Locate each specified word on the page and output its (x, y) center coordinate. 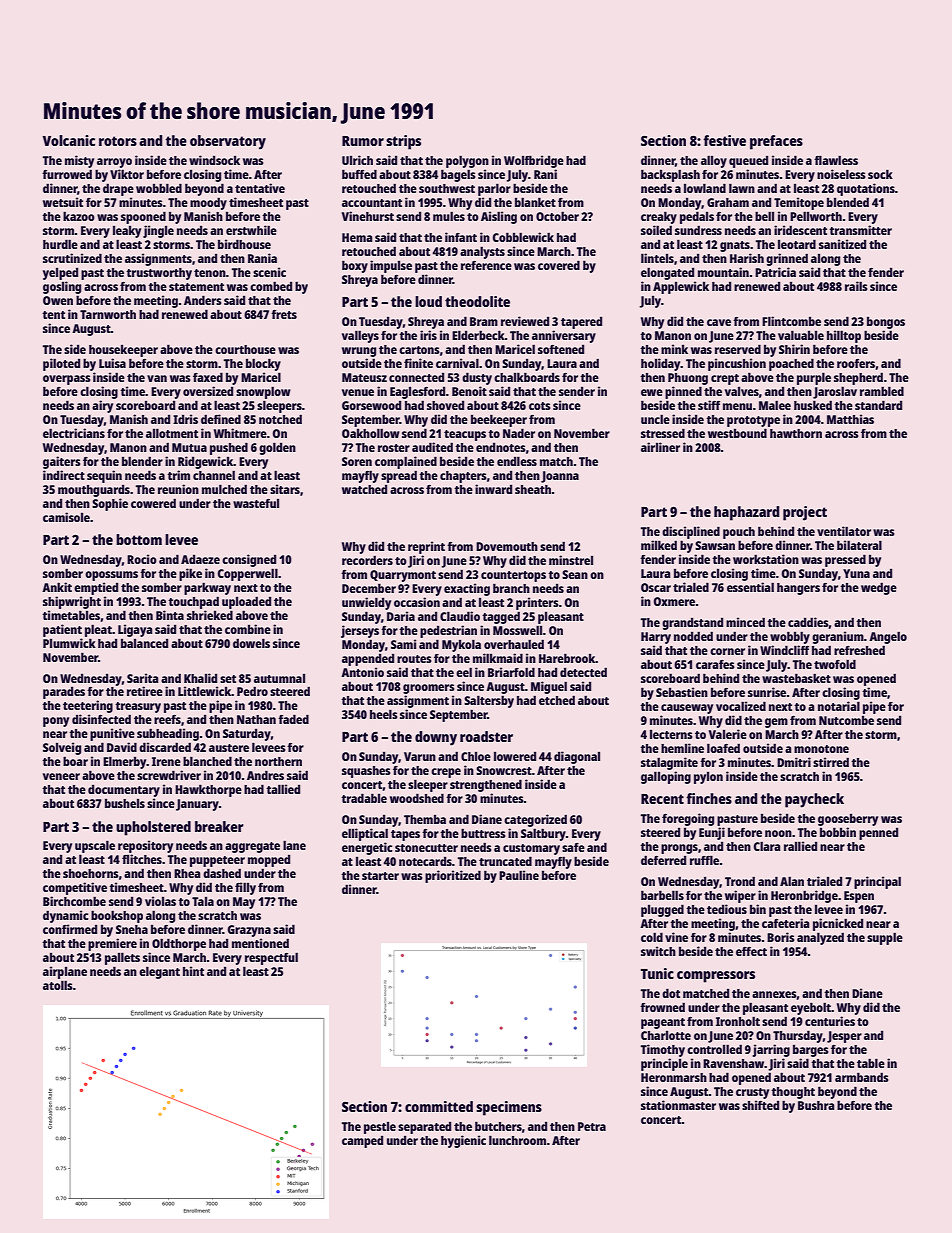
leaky (127, 232)
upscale (95, 846)
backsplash (670, 175)
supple (885, 938)
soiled (656, 230)
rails (856, 286)
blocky (263, 364)
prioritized (453, 876)
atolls (58, 985)
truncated (505, 861)
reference (486, 265)
